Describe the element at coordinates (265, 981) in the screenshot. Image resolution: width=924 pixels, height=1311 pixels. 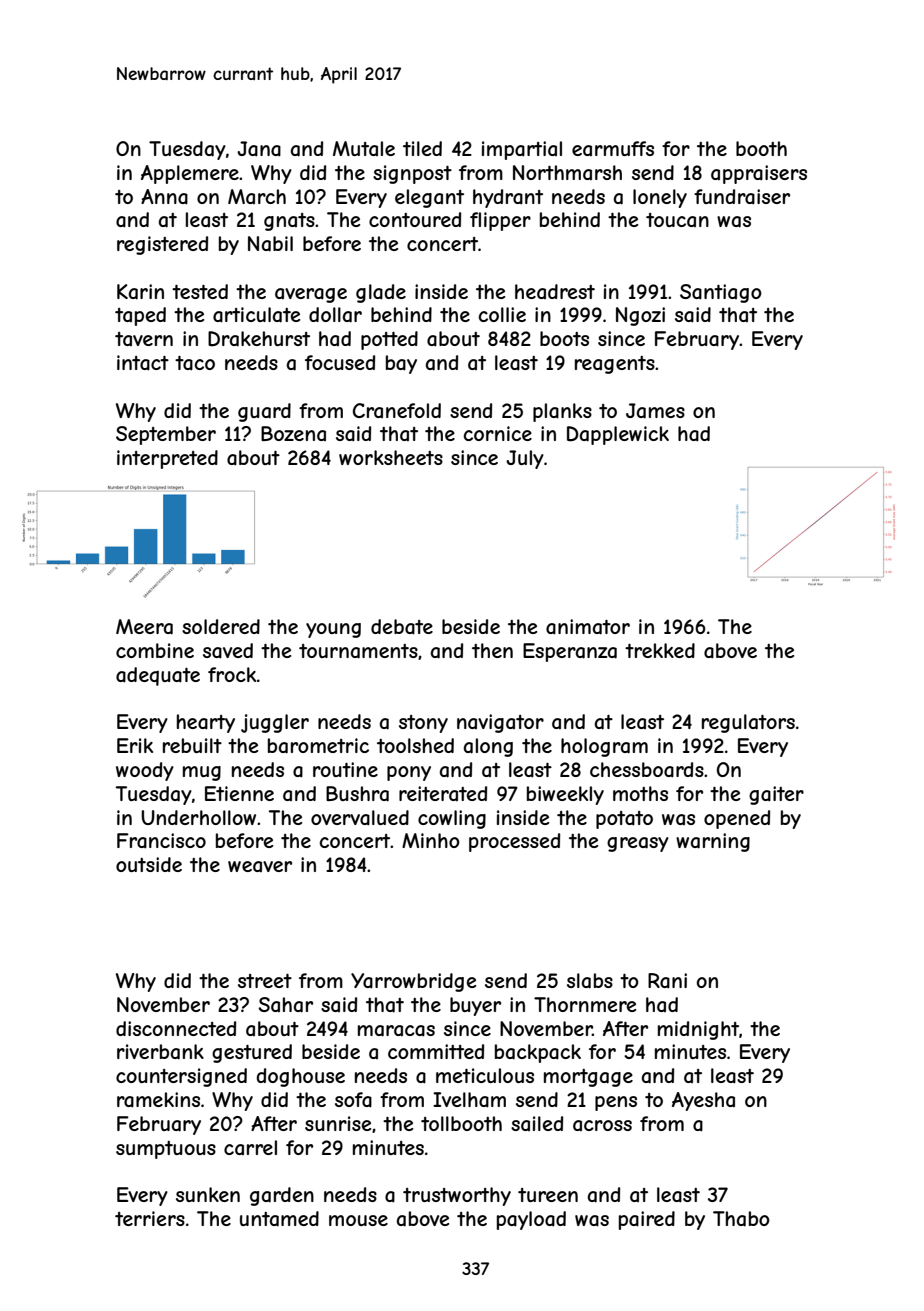
I see `street` at that location.
